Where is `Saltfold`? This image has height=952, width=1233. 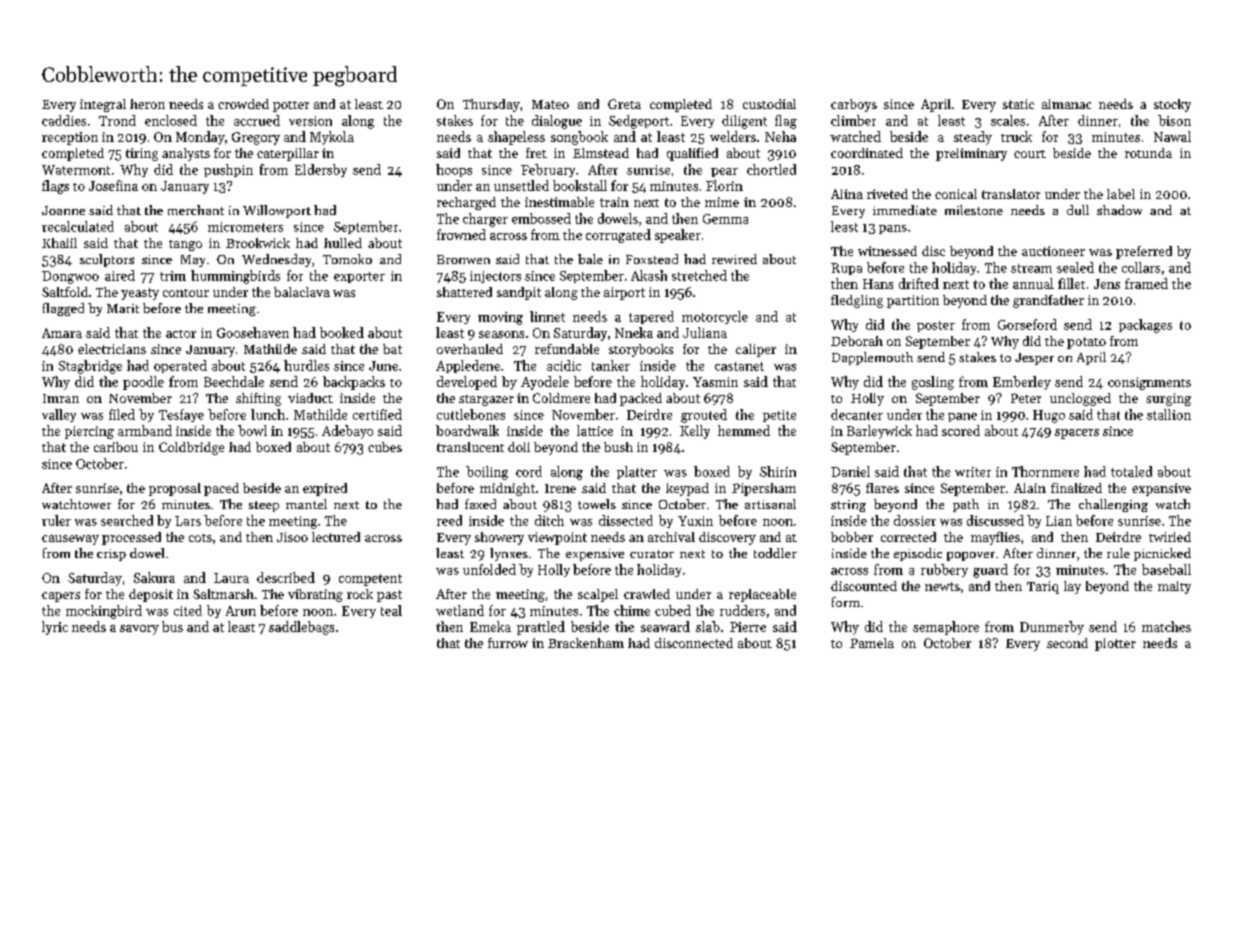 Saltfold is located at coordinates (65, 292).
